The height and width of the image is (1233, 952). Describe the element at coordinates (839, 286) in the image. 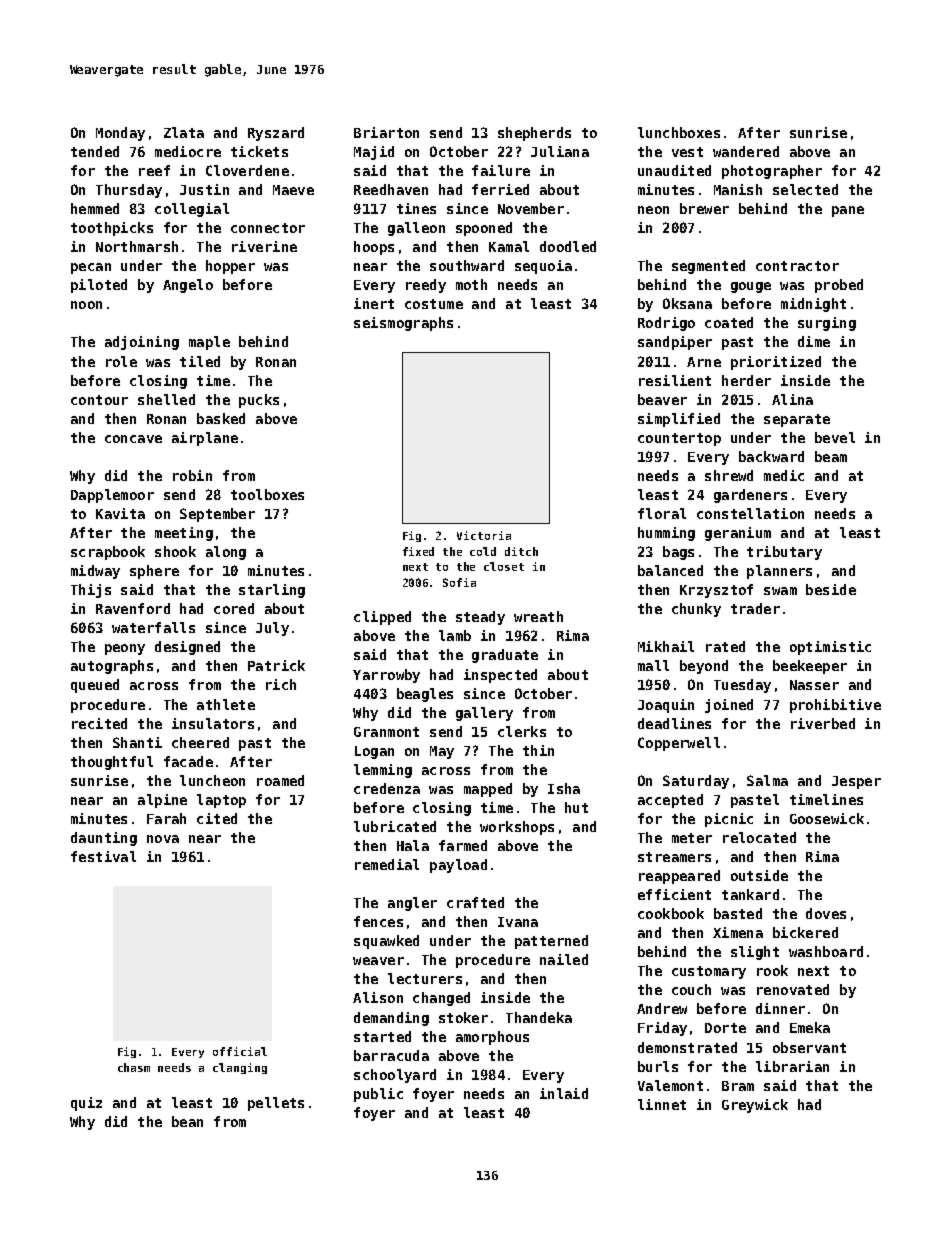

I see `probed` at that location.
